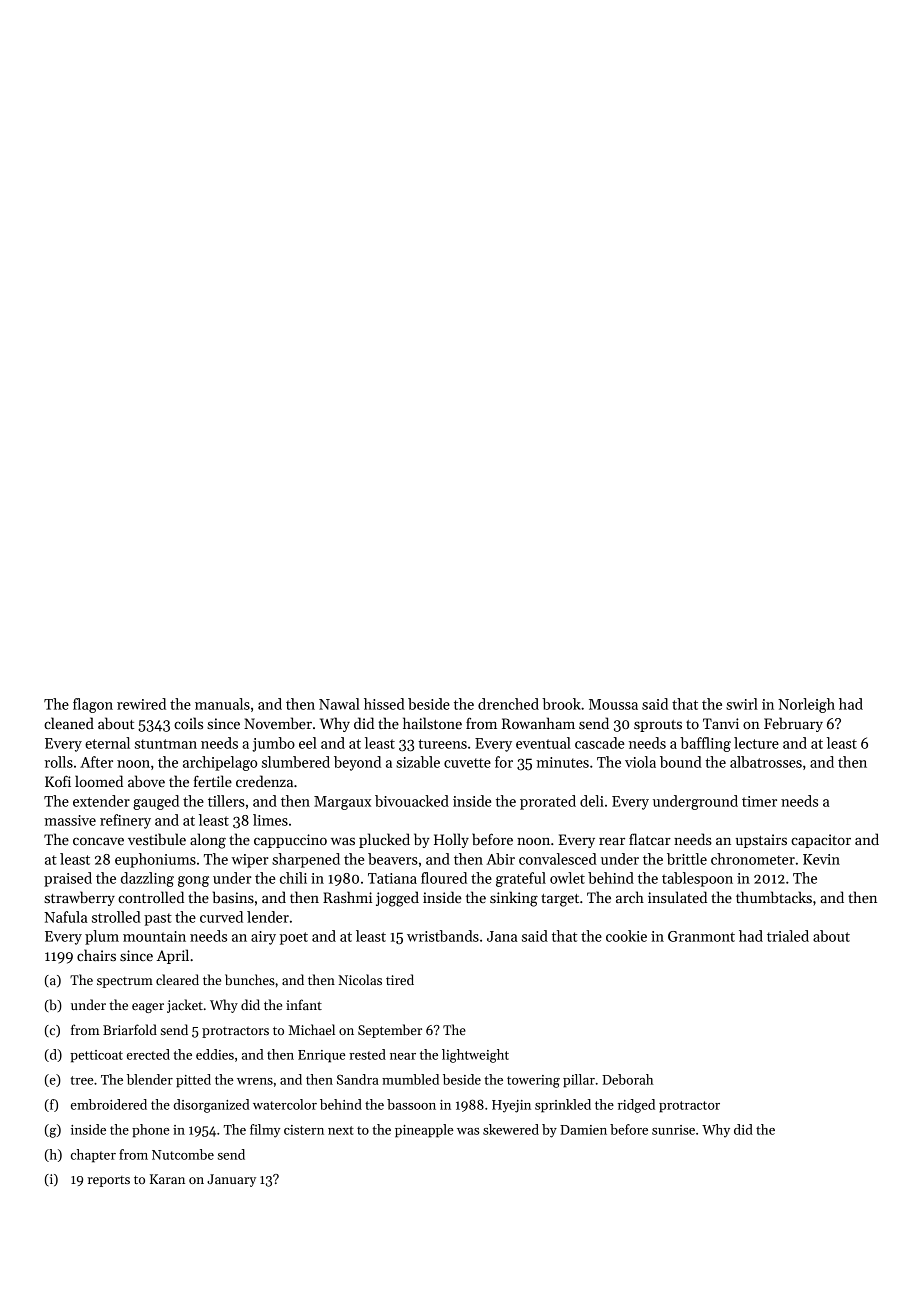  I want to click on drenched, so click(508, 704).
